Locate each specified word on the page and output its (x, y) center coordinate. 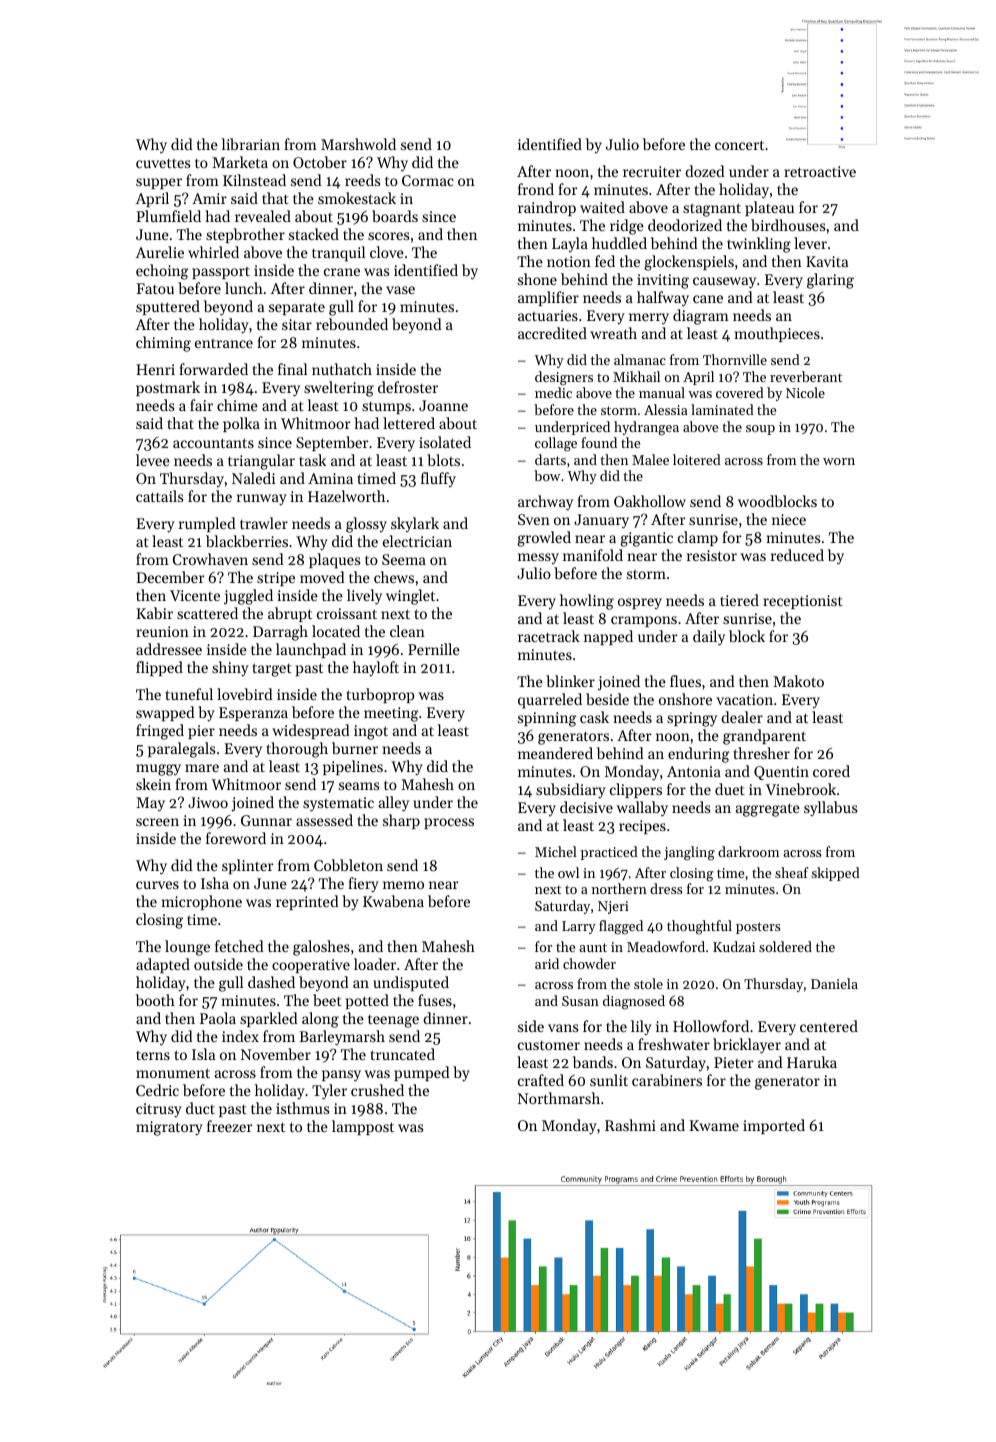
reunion (162, 631)
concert (739, 145)
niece (789, 519)
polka (241, 424)
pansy (341, 1076)
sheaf (791, 872)
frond (536, 189)
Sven (534, 519)
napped (608, 637)
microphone (202, 902)
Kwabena (393, 901)
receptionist (803, 602)
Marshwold (358, 144)
